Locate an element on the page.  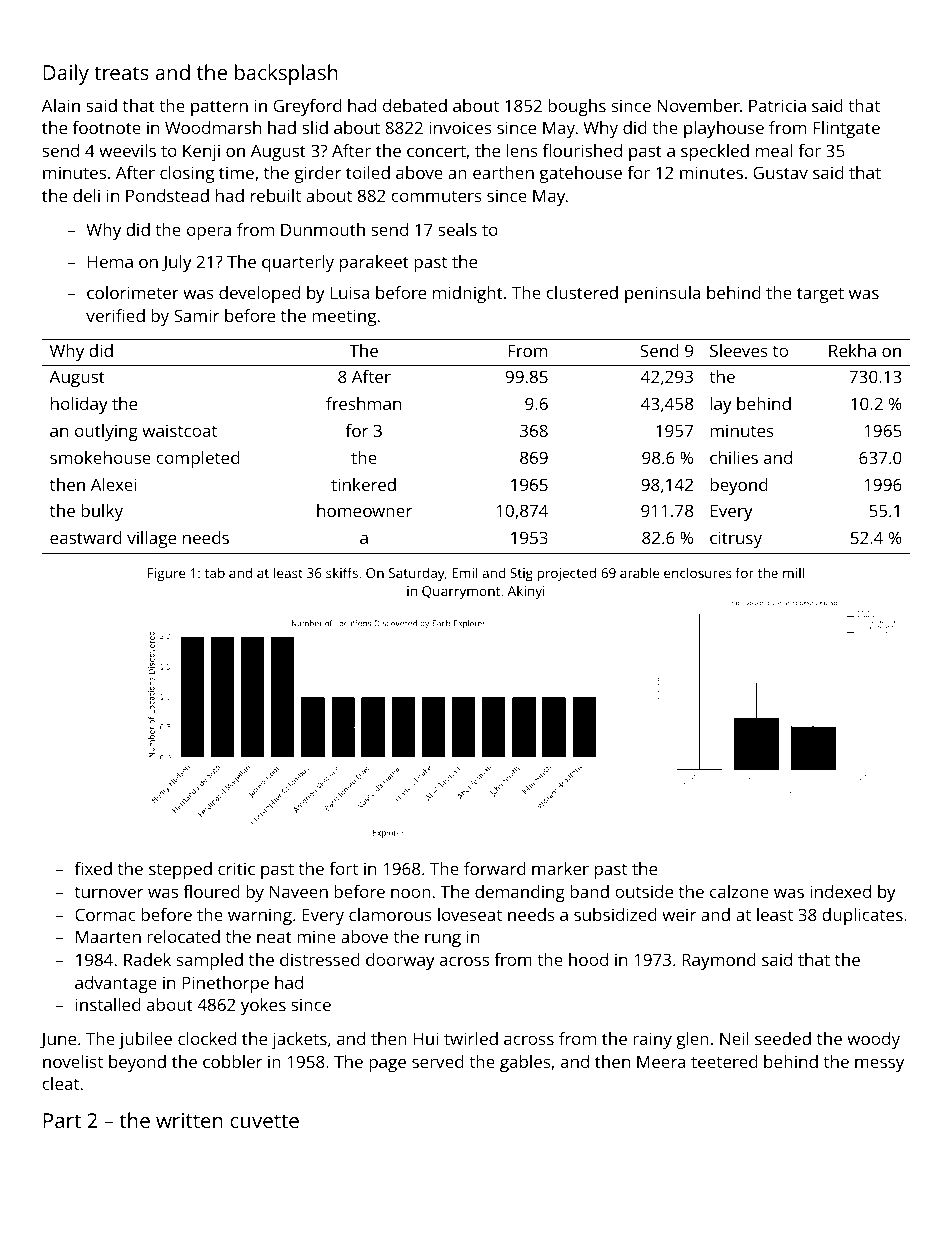
enclosures is located at coordinates (698, 572).
